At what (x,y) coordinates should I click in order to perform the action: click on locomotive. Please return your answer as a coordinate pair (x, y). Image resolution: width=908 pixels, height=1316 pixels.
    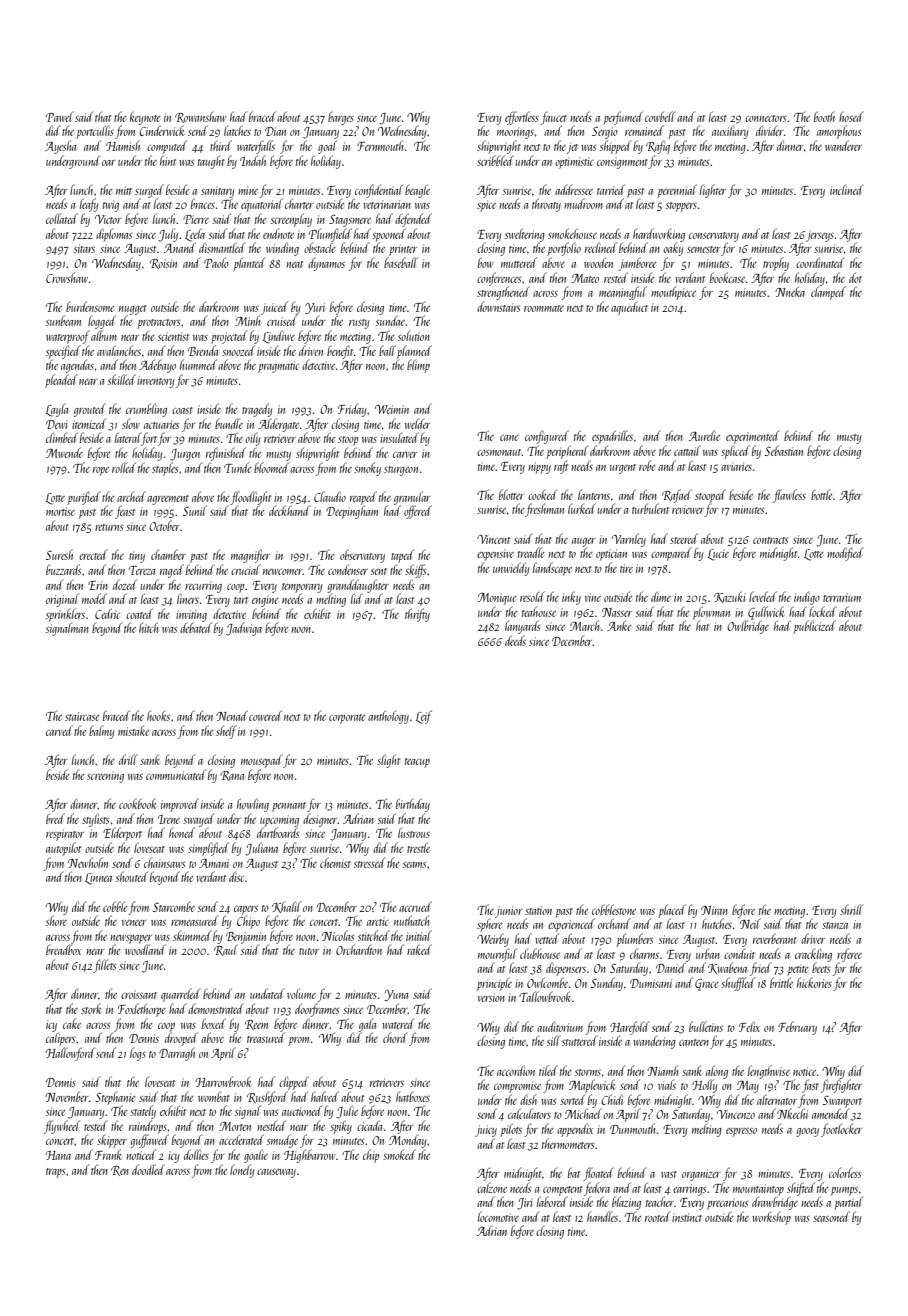
    Looking at the image, I should click on (498, 1216).
